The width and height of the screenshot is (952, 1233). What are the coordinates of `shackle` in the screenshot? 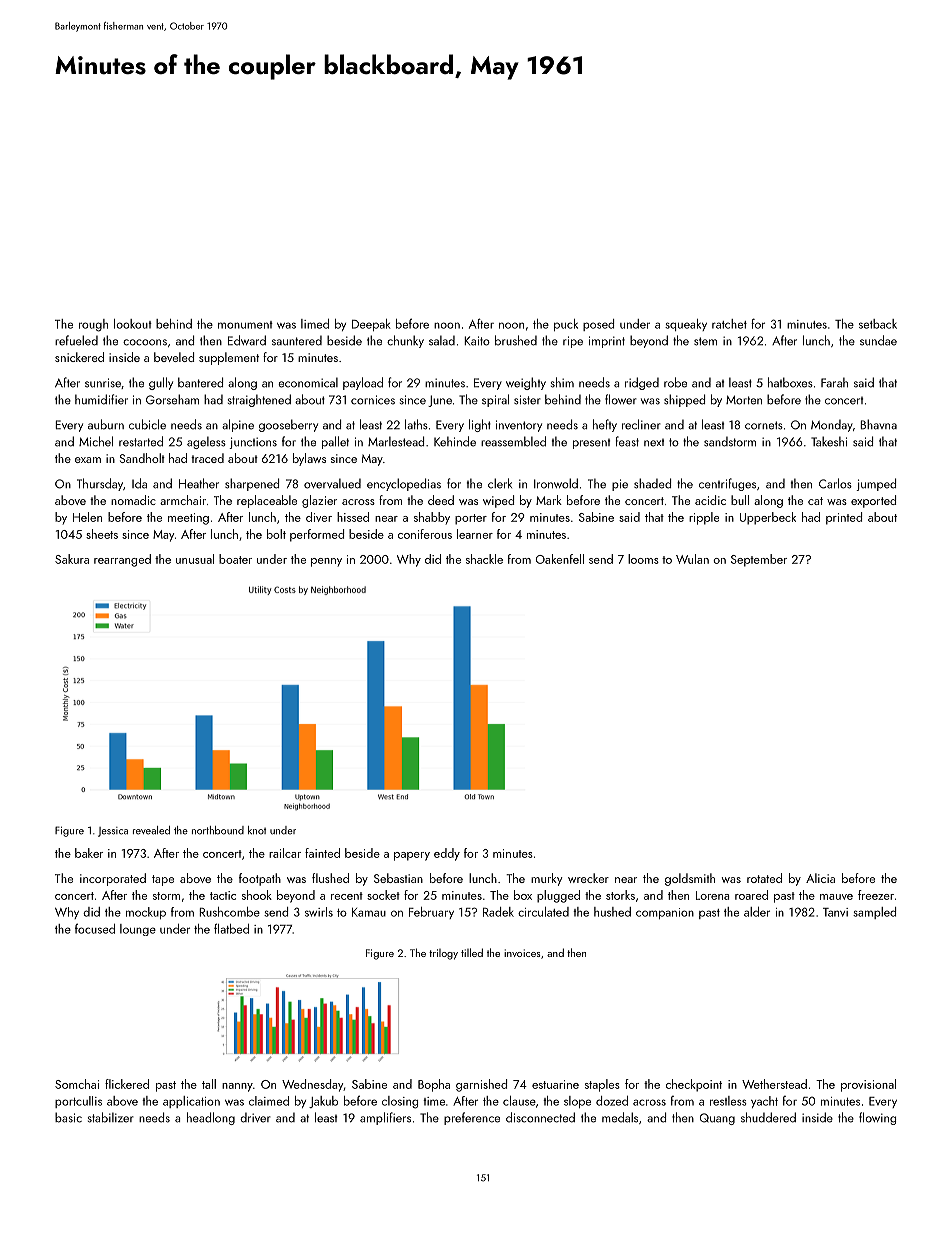 It's located at (484, 559).
